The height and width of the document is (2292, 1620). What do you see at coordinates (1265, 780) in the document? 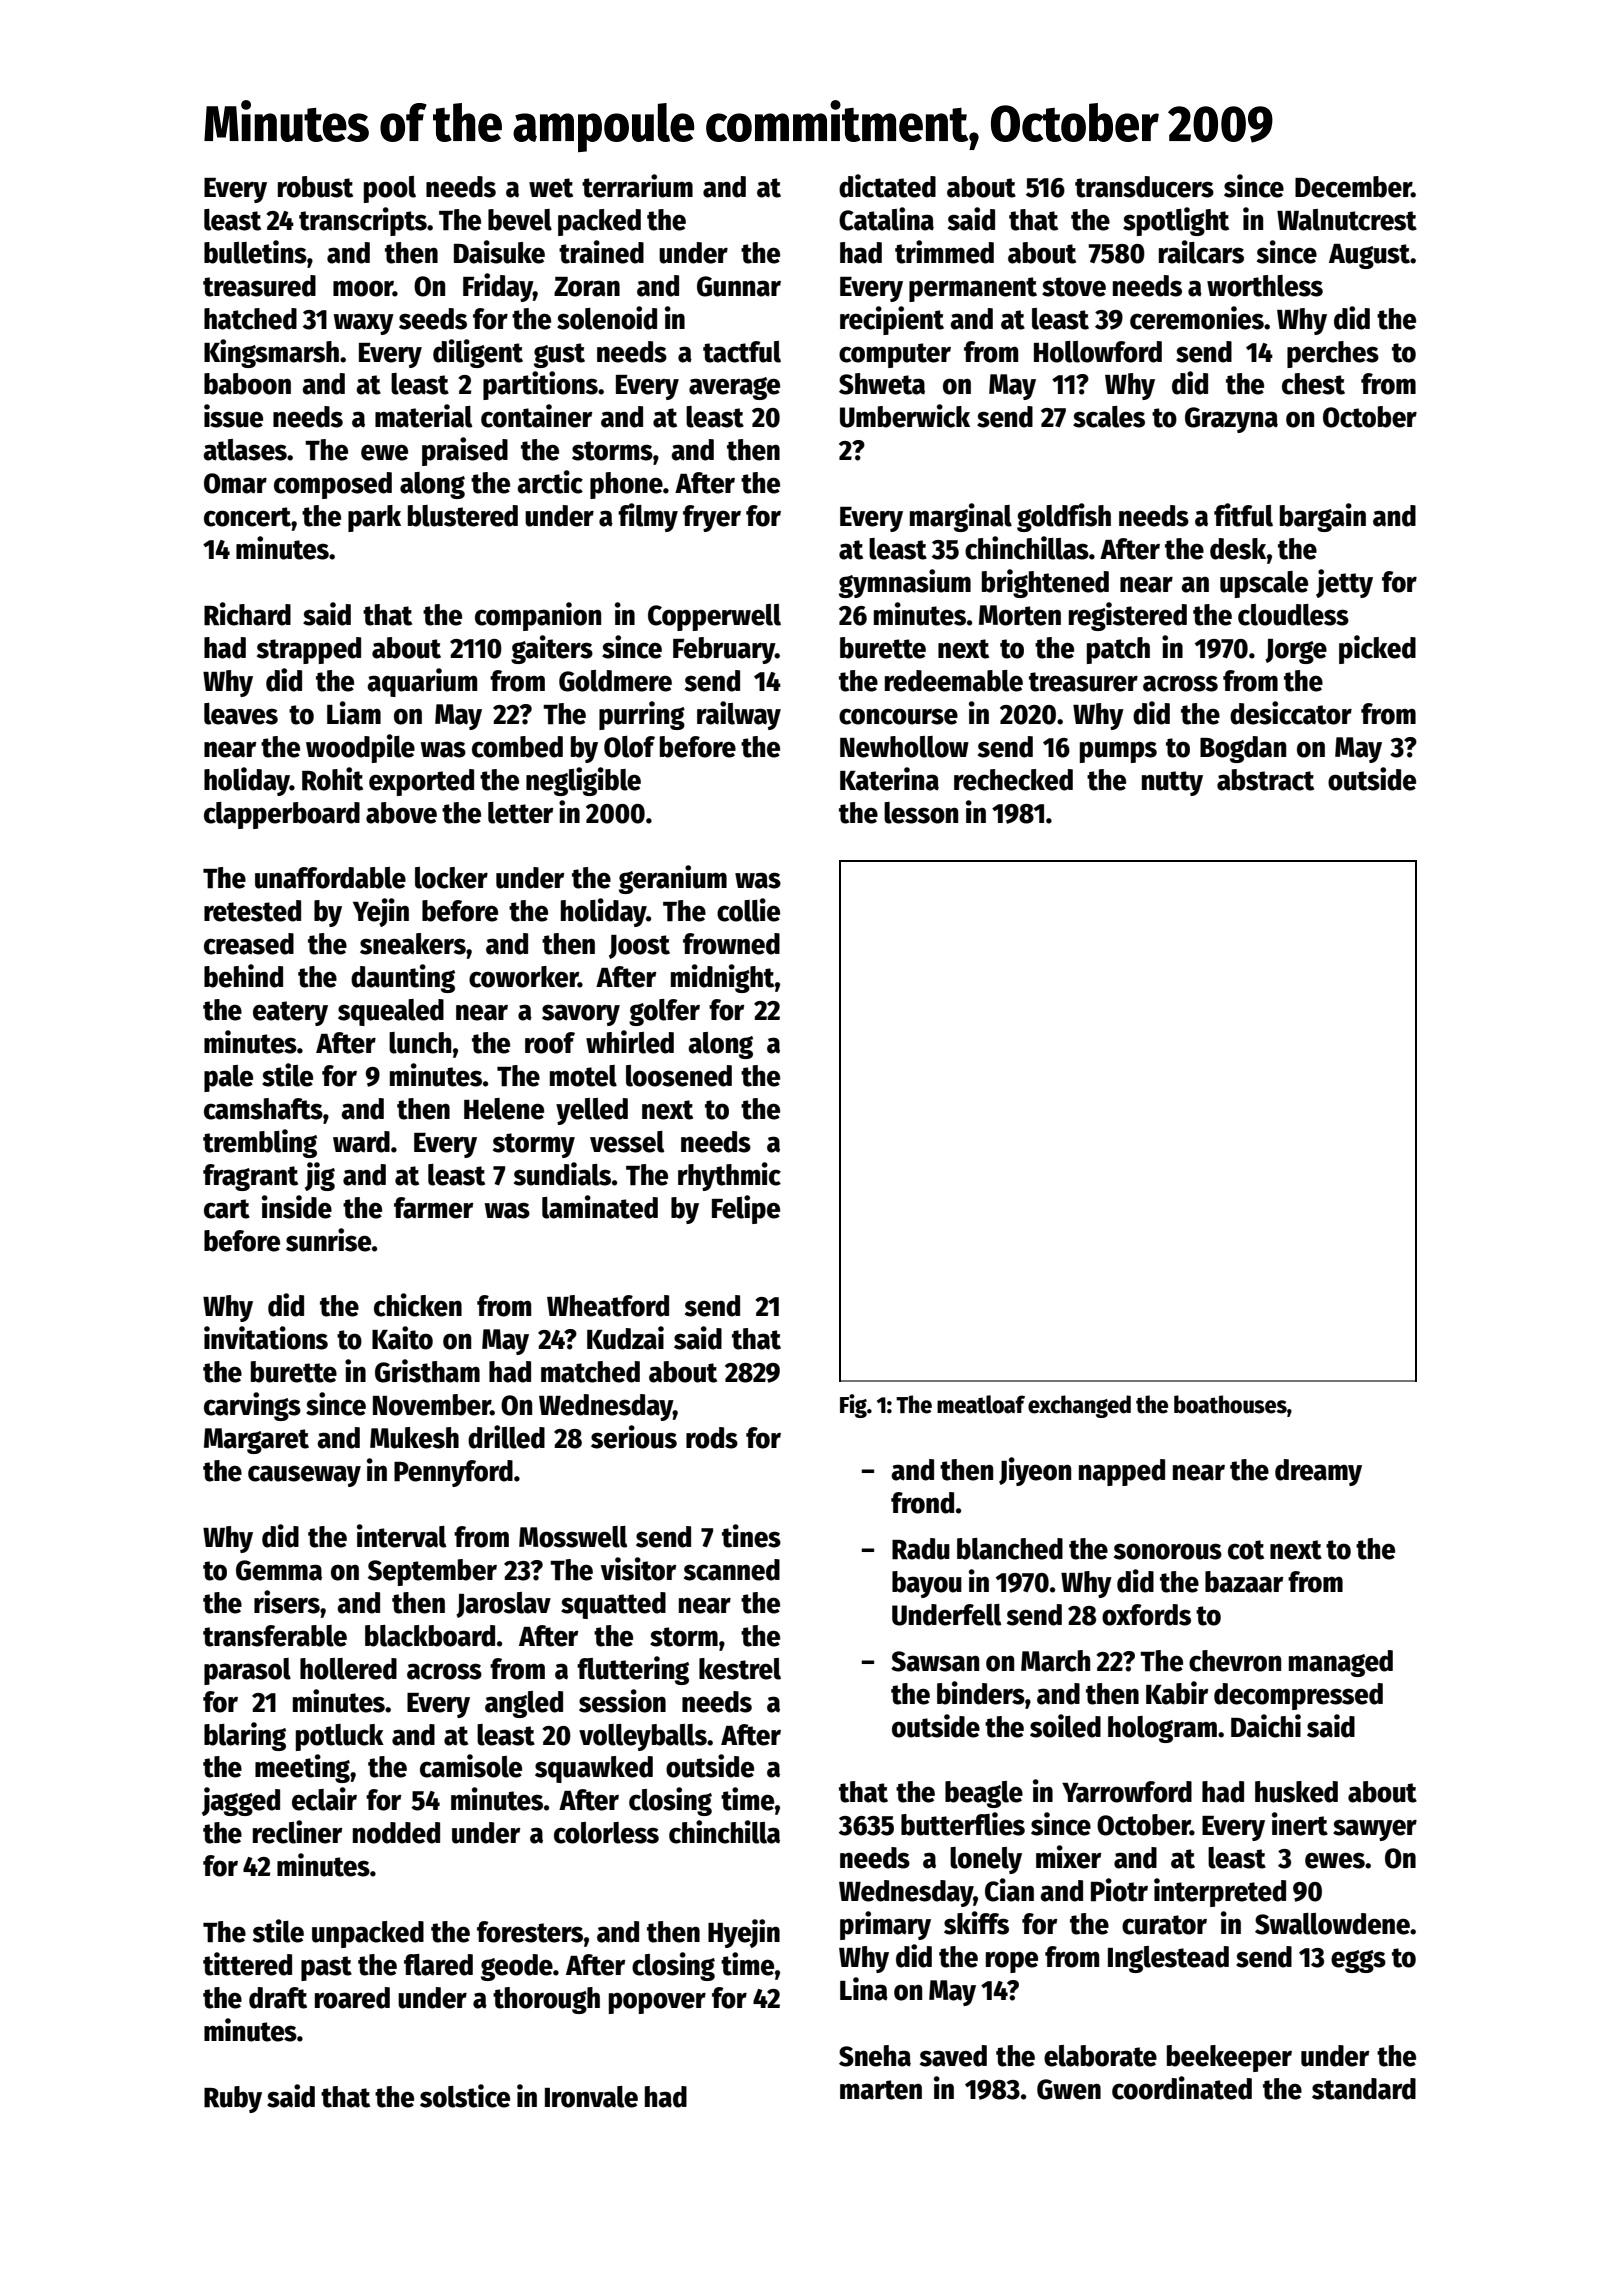
I see `abstract` at bounding box center [1265, 780].
